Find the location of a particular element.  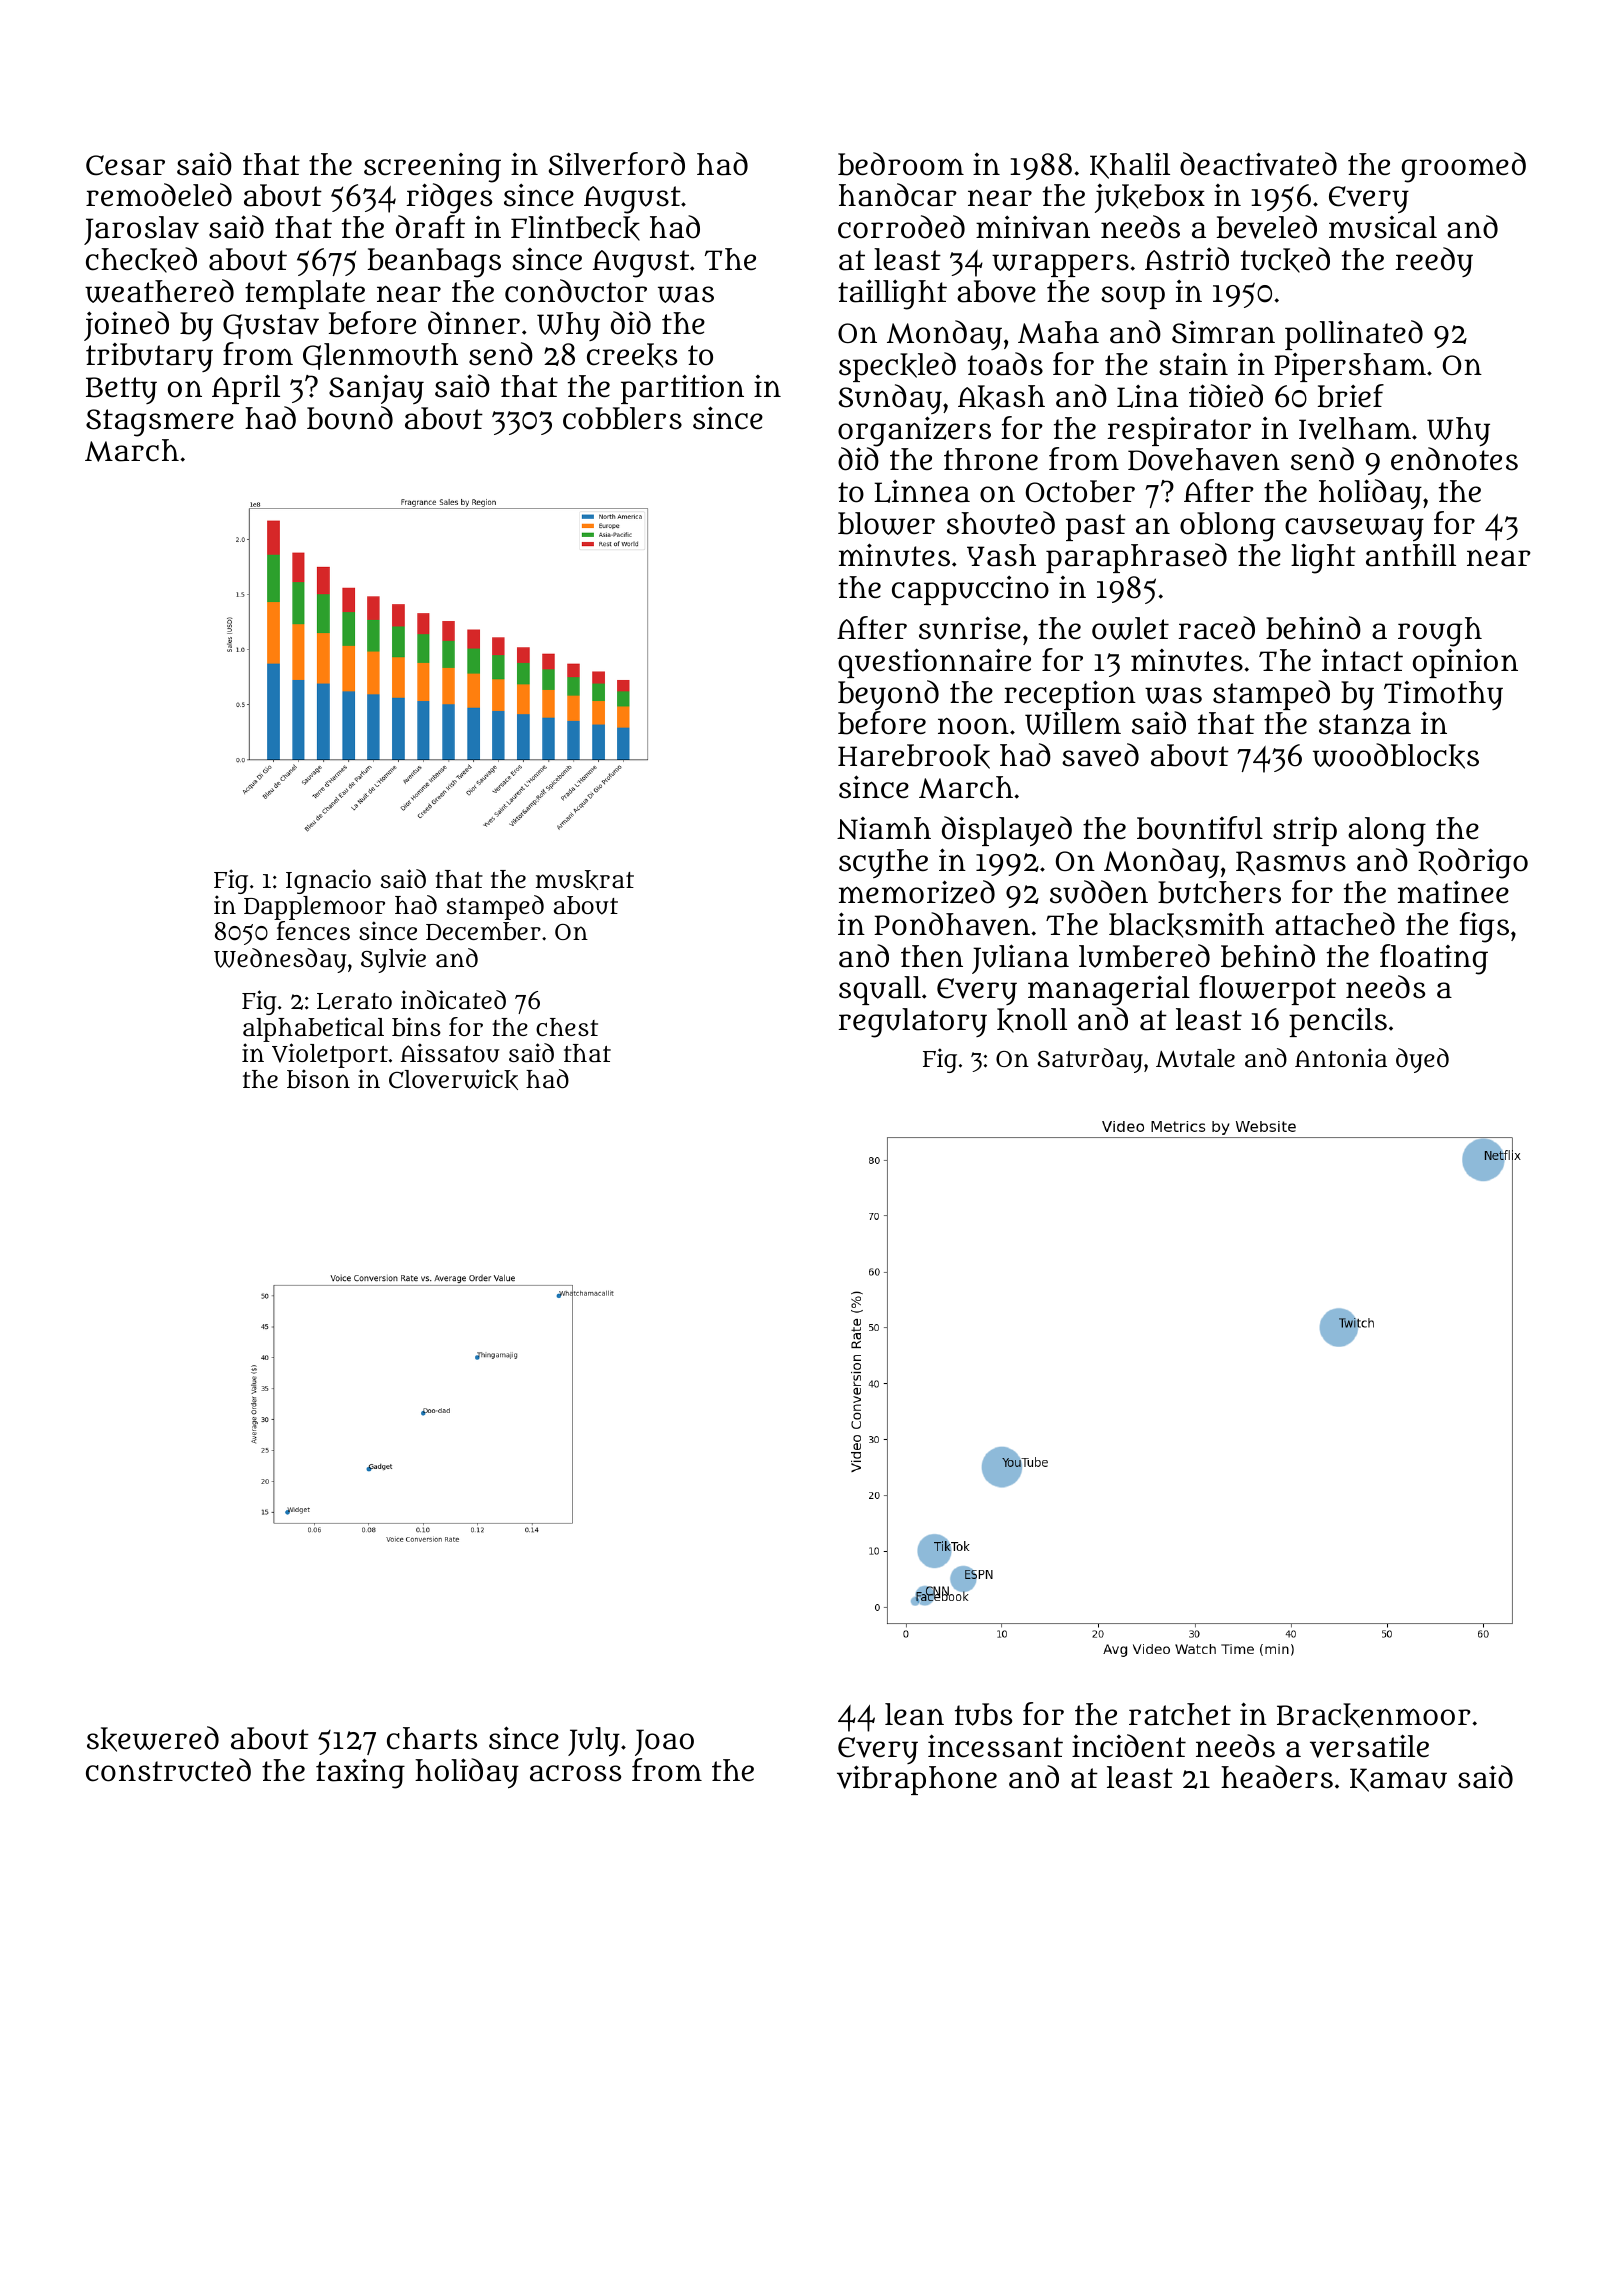

flowerpot is located at coordinates (1267, 990).
